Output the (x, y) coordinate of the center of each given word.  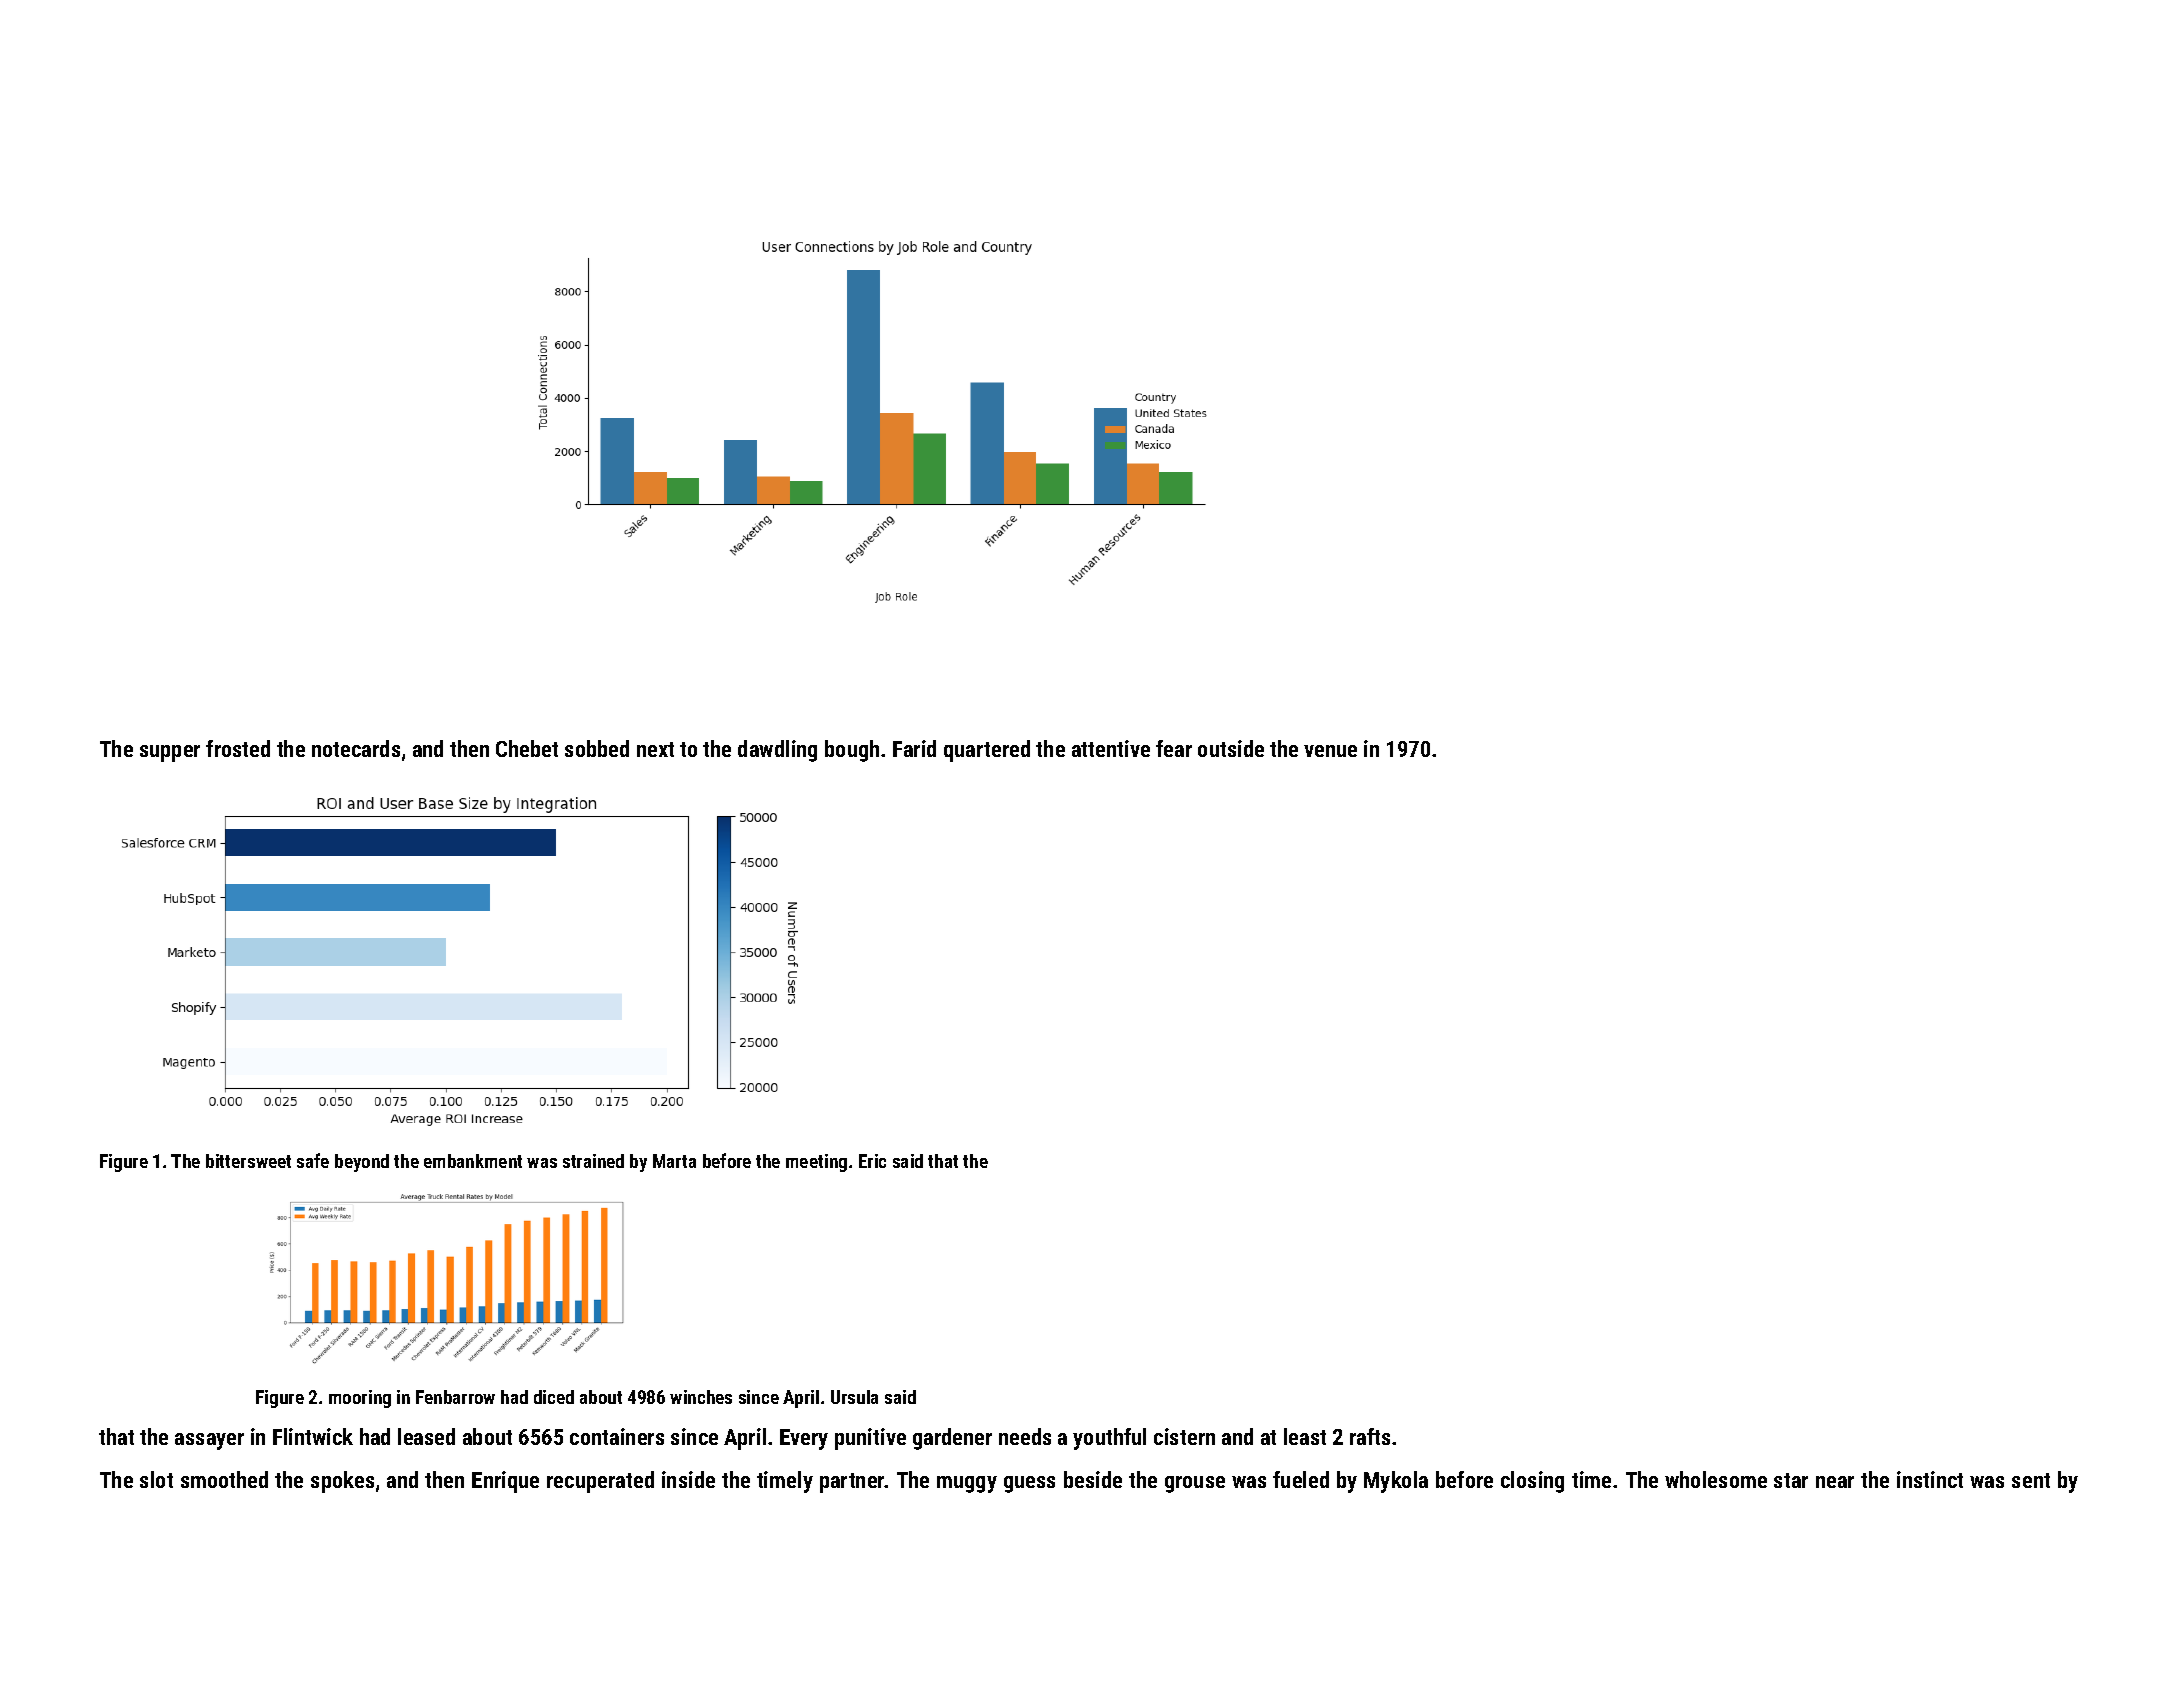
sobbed (597, 748)
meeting (816, 1163)
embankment (473, 1161)
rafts (1370, 1436)
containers (617, 1436)
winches (701, 1397)
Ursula (854, 1397)
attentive (1111, 748)
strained (593, 1161)
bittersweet (248, 1161)
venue (1330, 751)
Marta (674, 1161)
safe (313, 1160)
